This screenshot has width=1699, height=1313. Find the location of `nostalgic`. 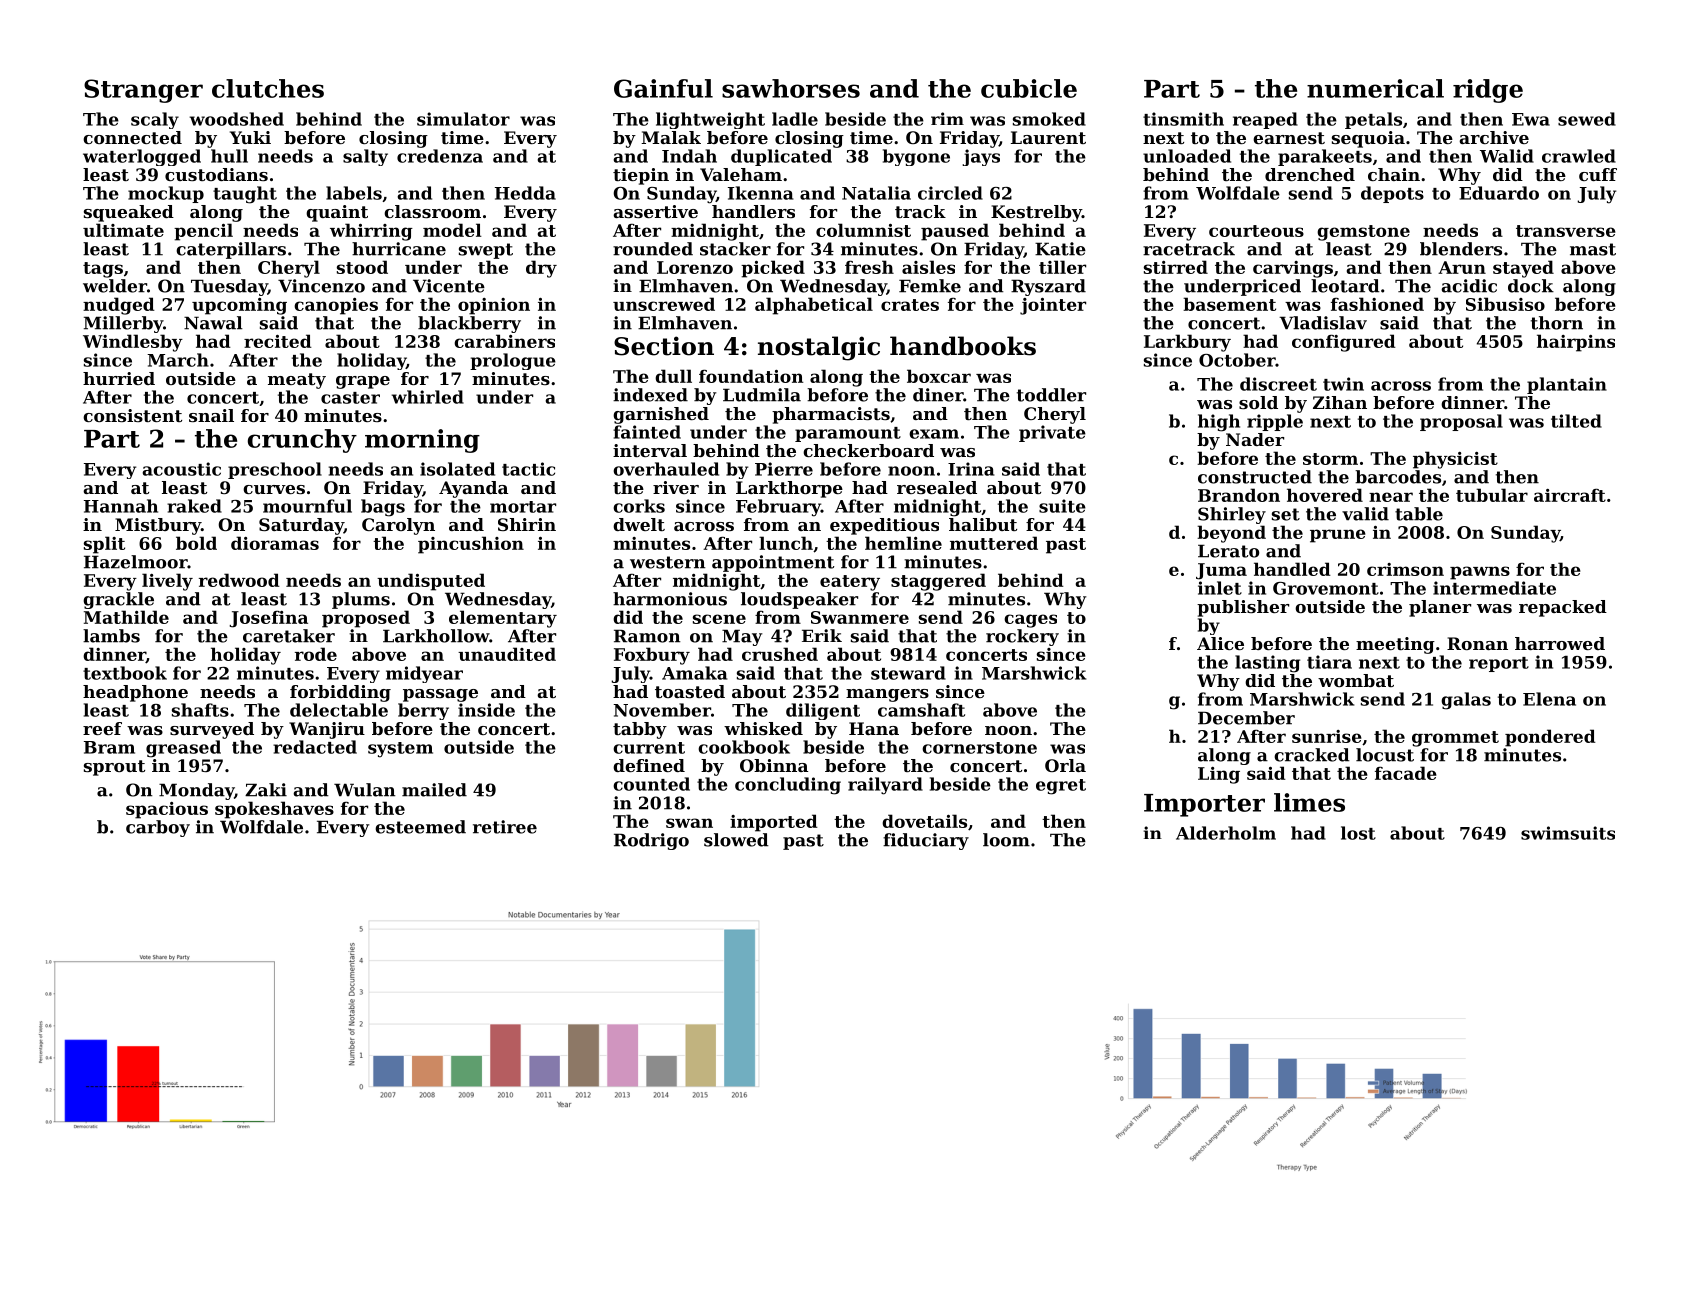

nostalgic is located at coordinates (819, 348).
